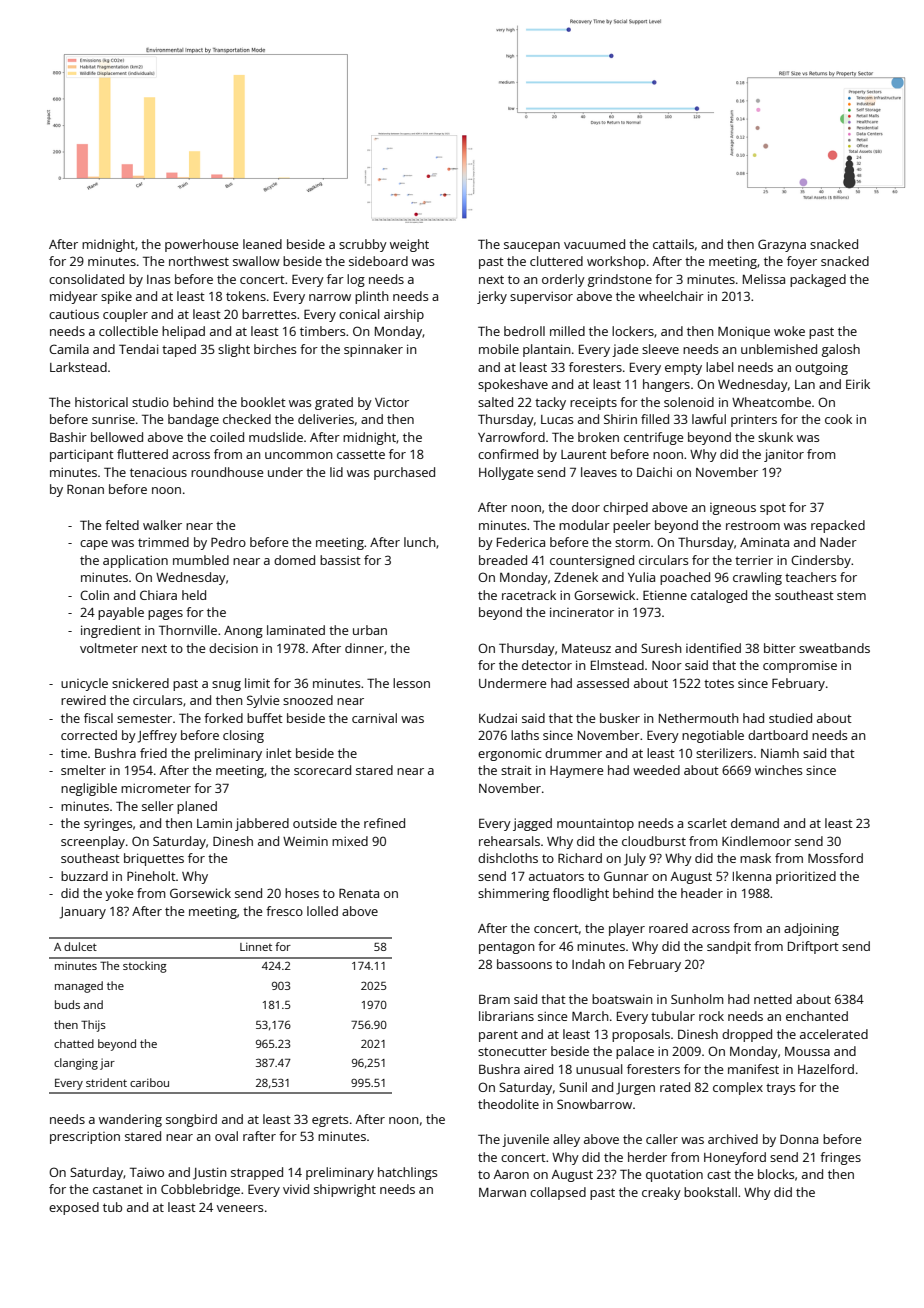  I want to click on blocks, so click(776, 1174).
